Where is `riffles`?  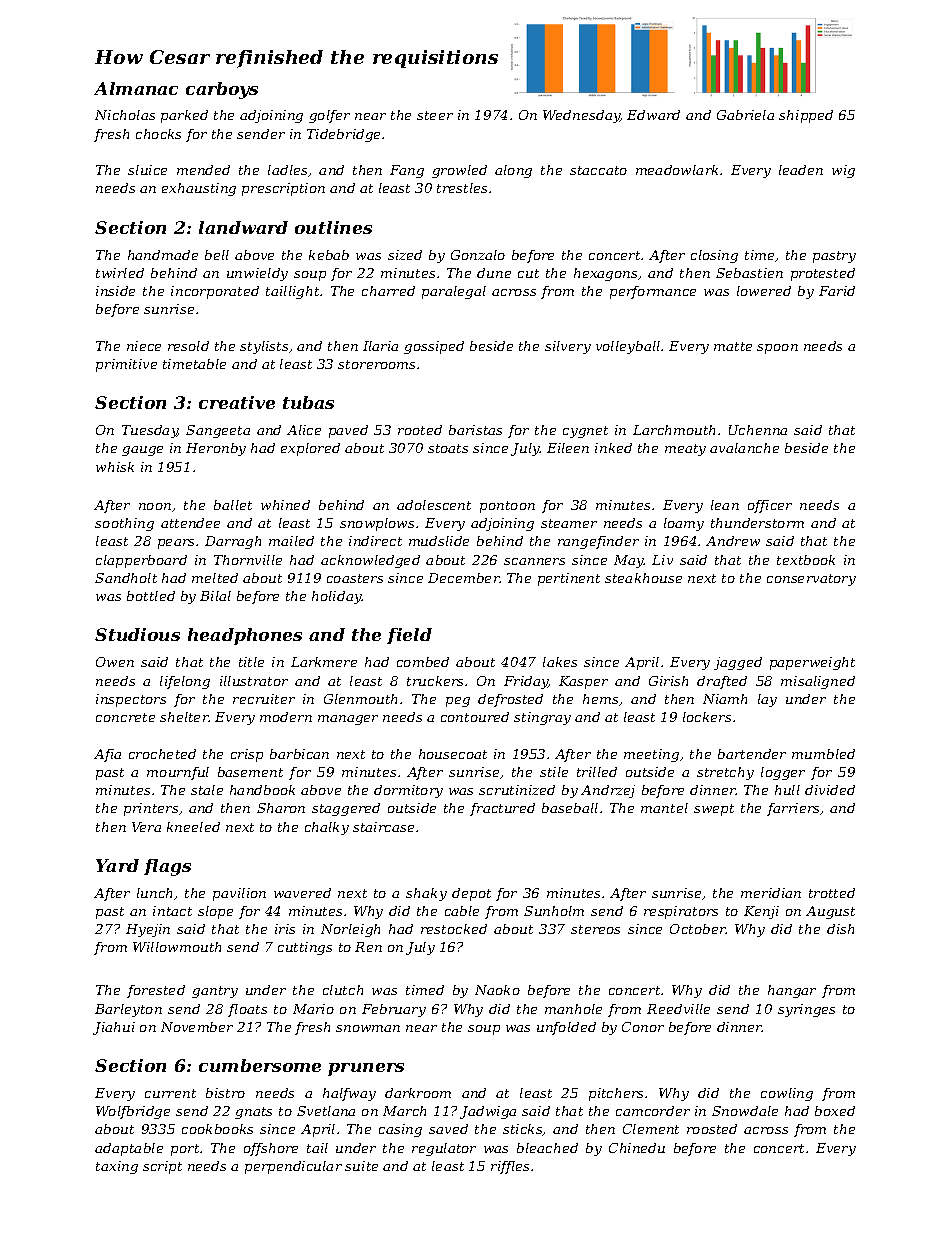 riffles is located at coordinates (510, 1167).
